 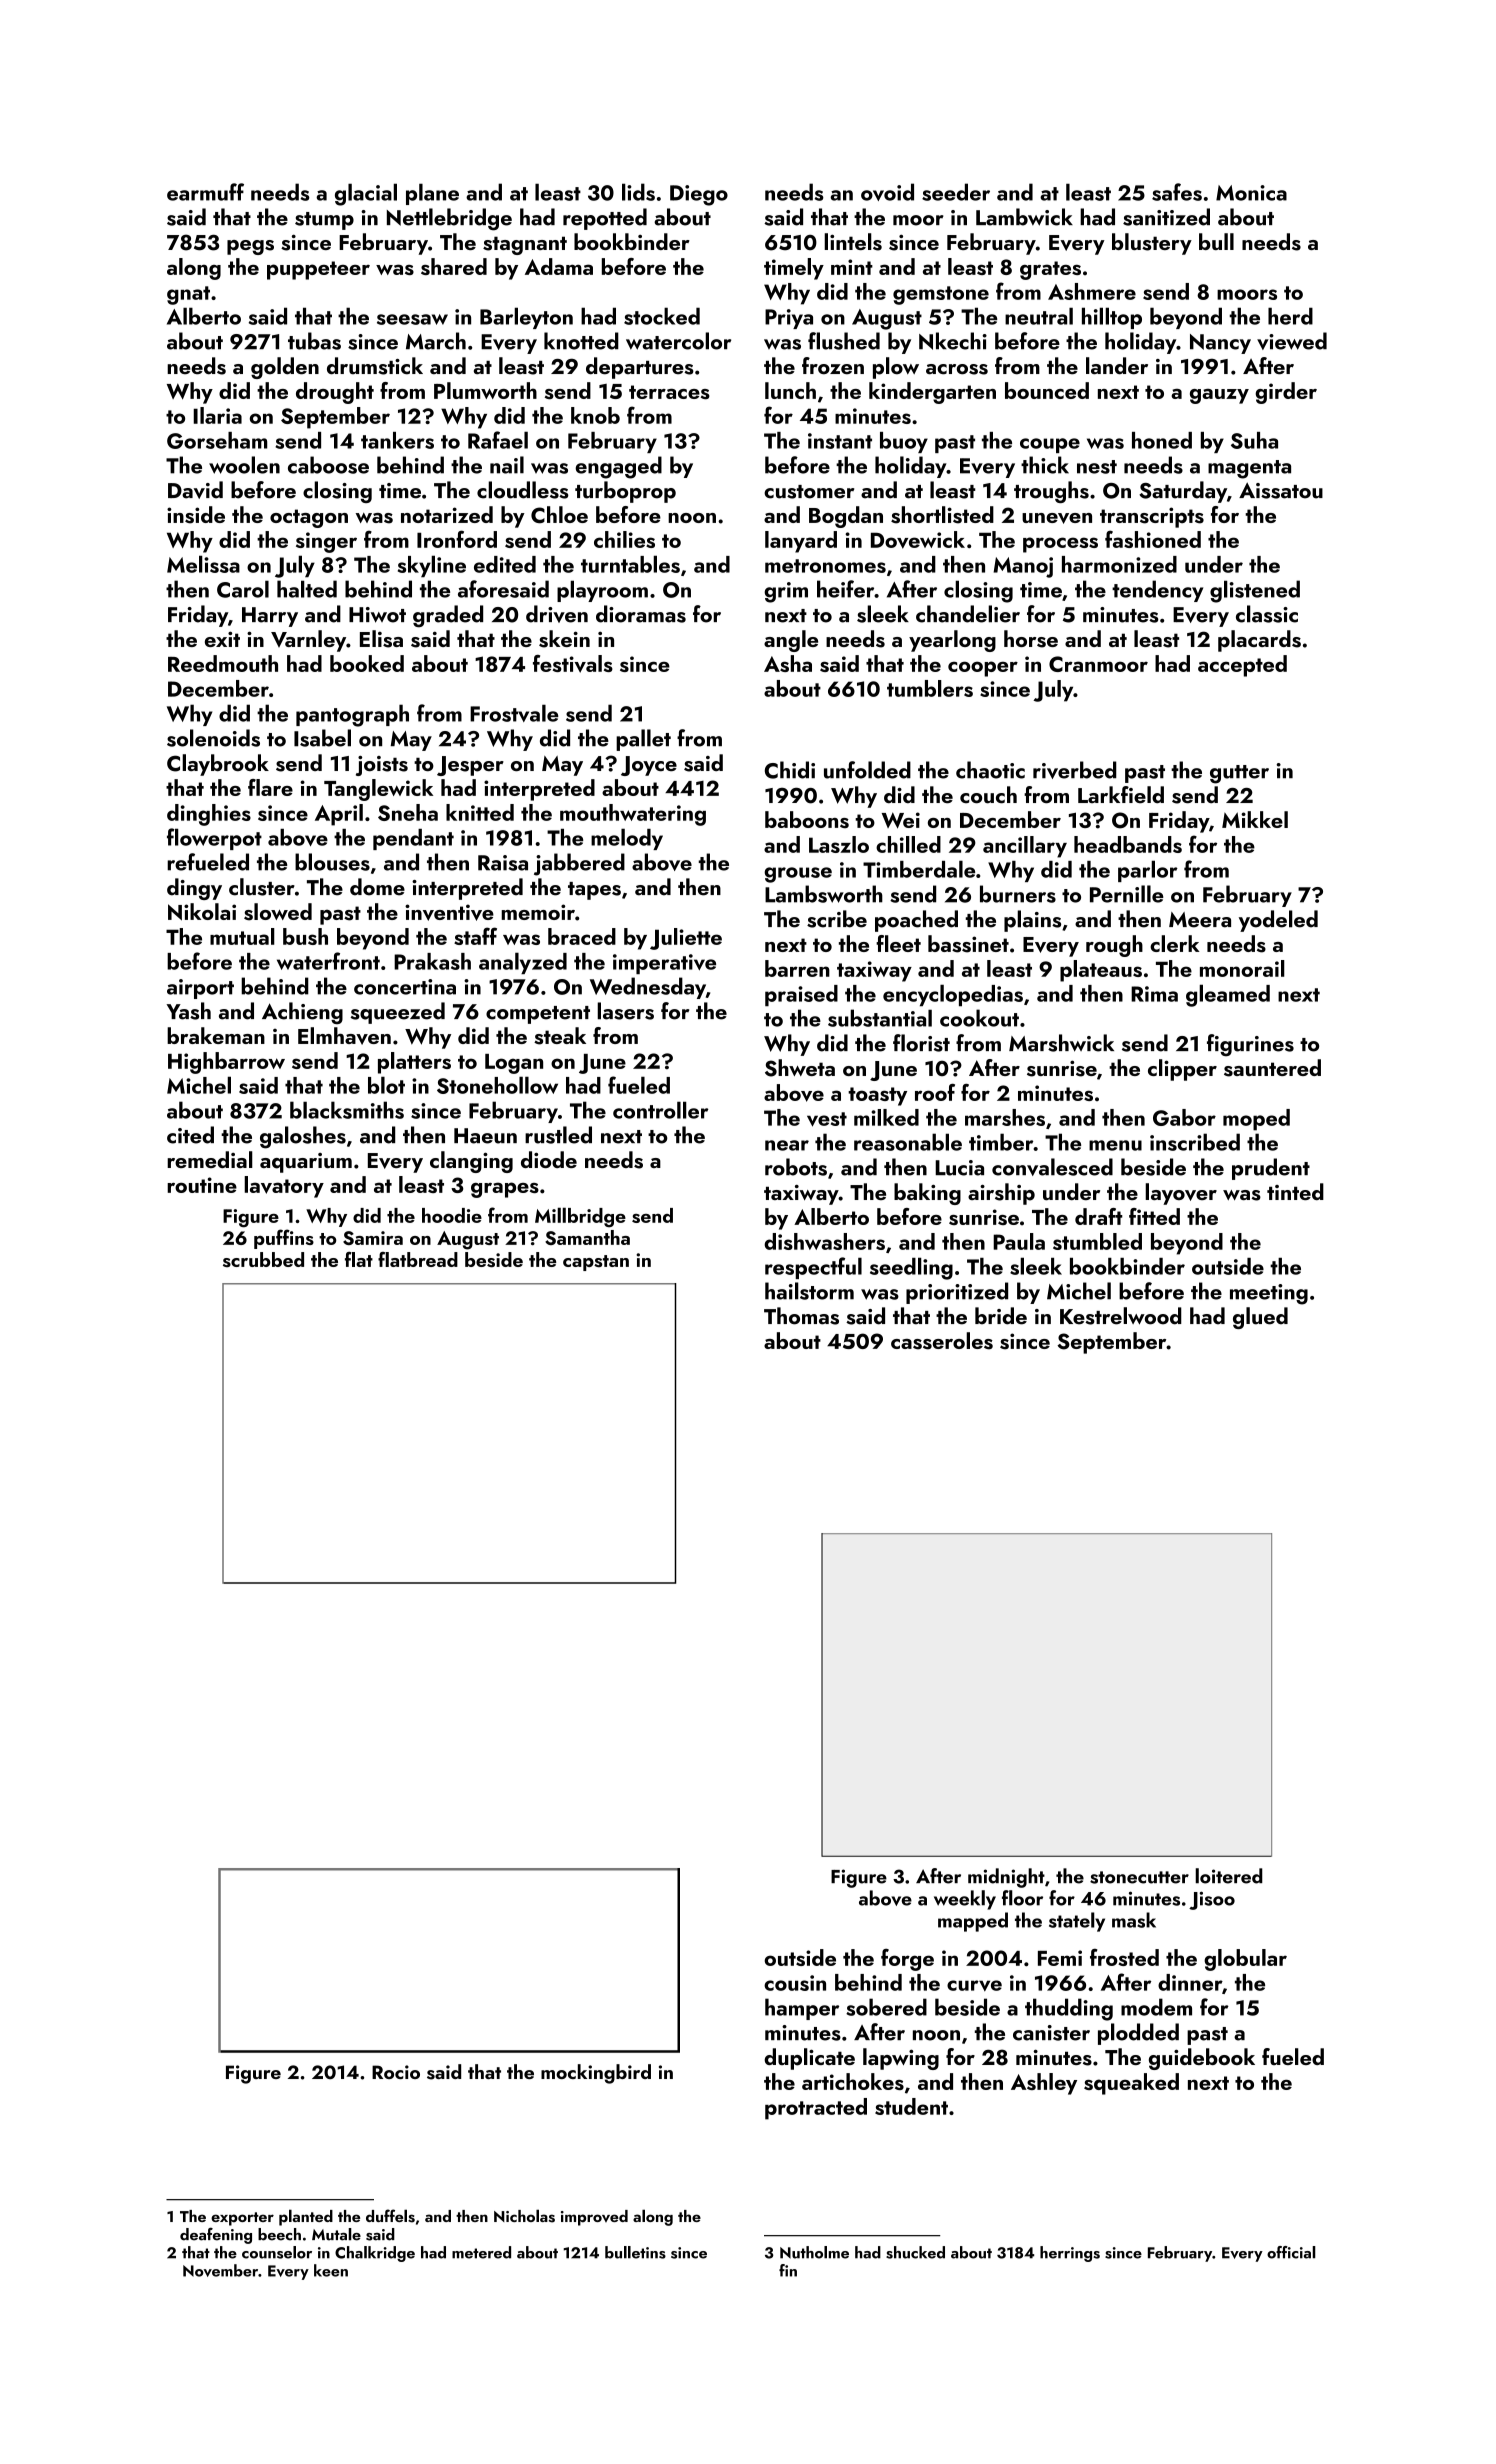 I want to click on casseroles, so click(x=942, y=1341).
